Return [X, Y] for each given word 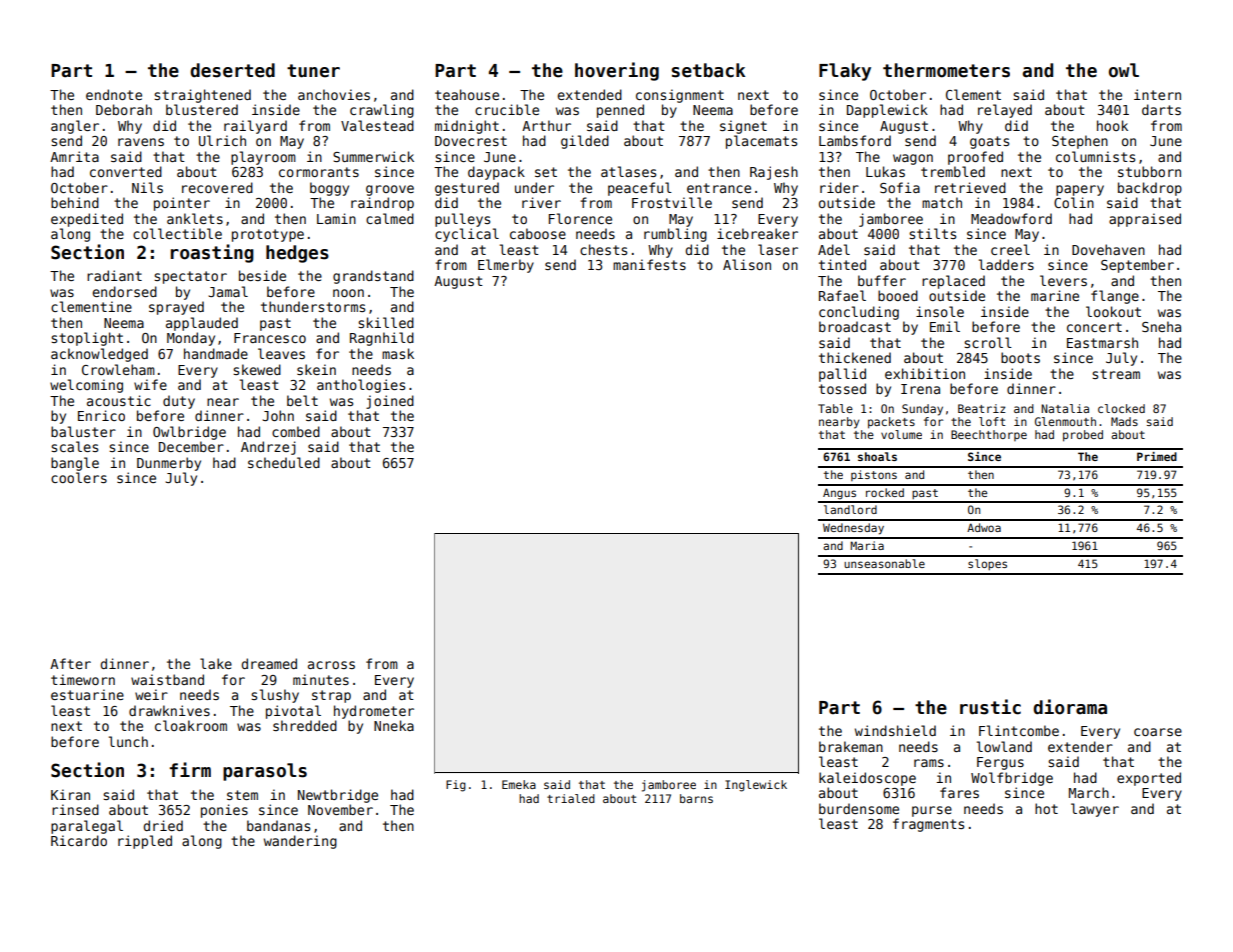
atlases [628, 171]
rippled [145, 842]
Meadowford [1011, 218]
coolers [79, 477]
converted [126, 171]
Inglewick [756, 786]
